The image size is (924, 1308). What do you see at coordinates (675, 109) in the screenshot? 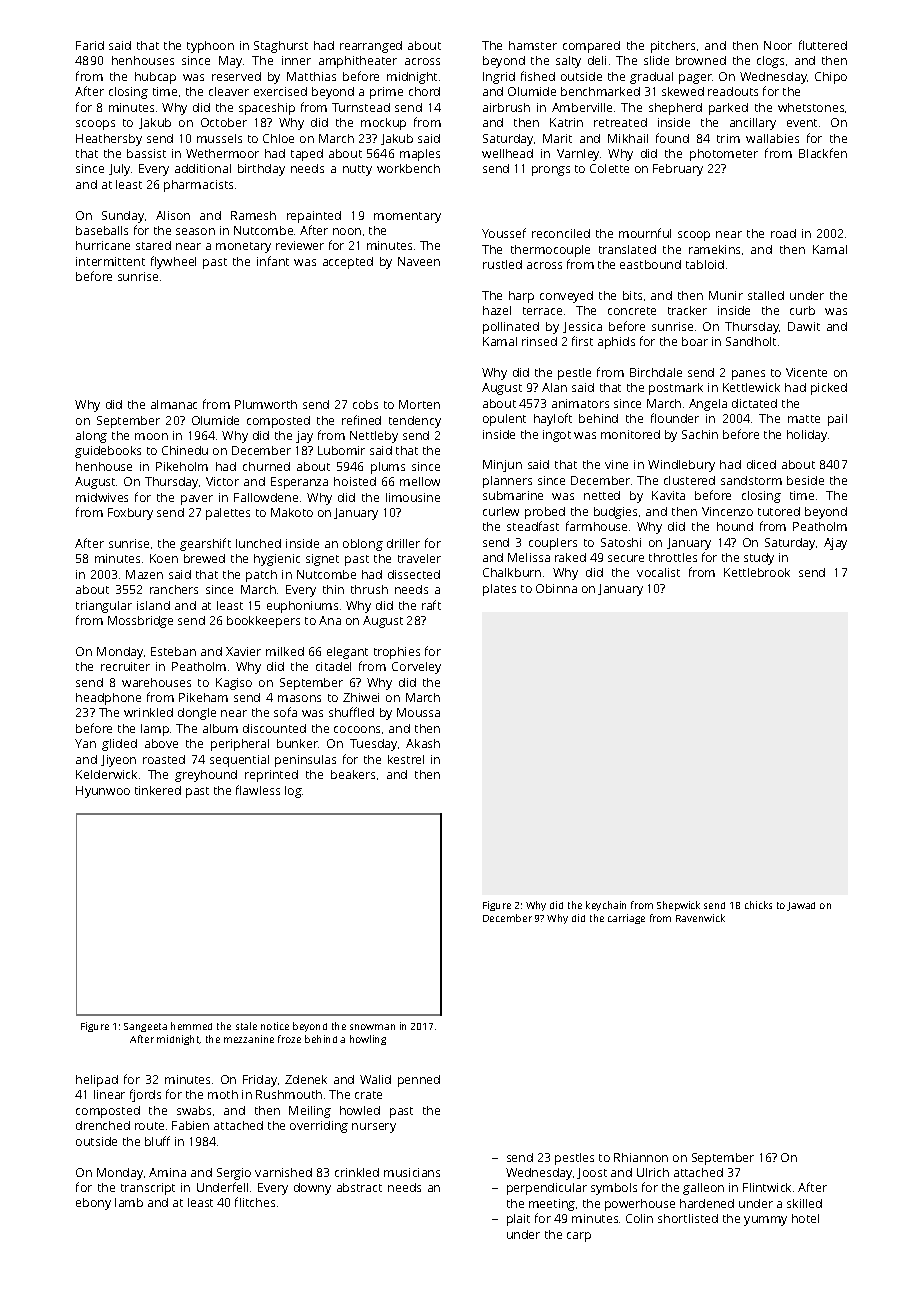
I see `shepherd` at bounding box center [675, 109].
